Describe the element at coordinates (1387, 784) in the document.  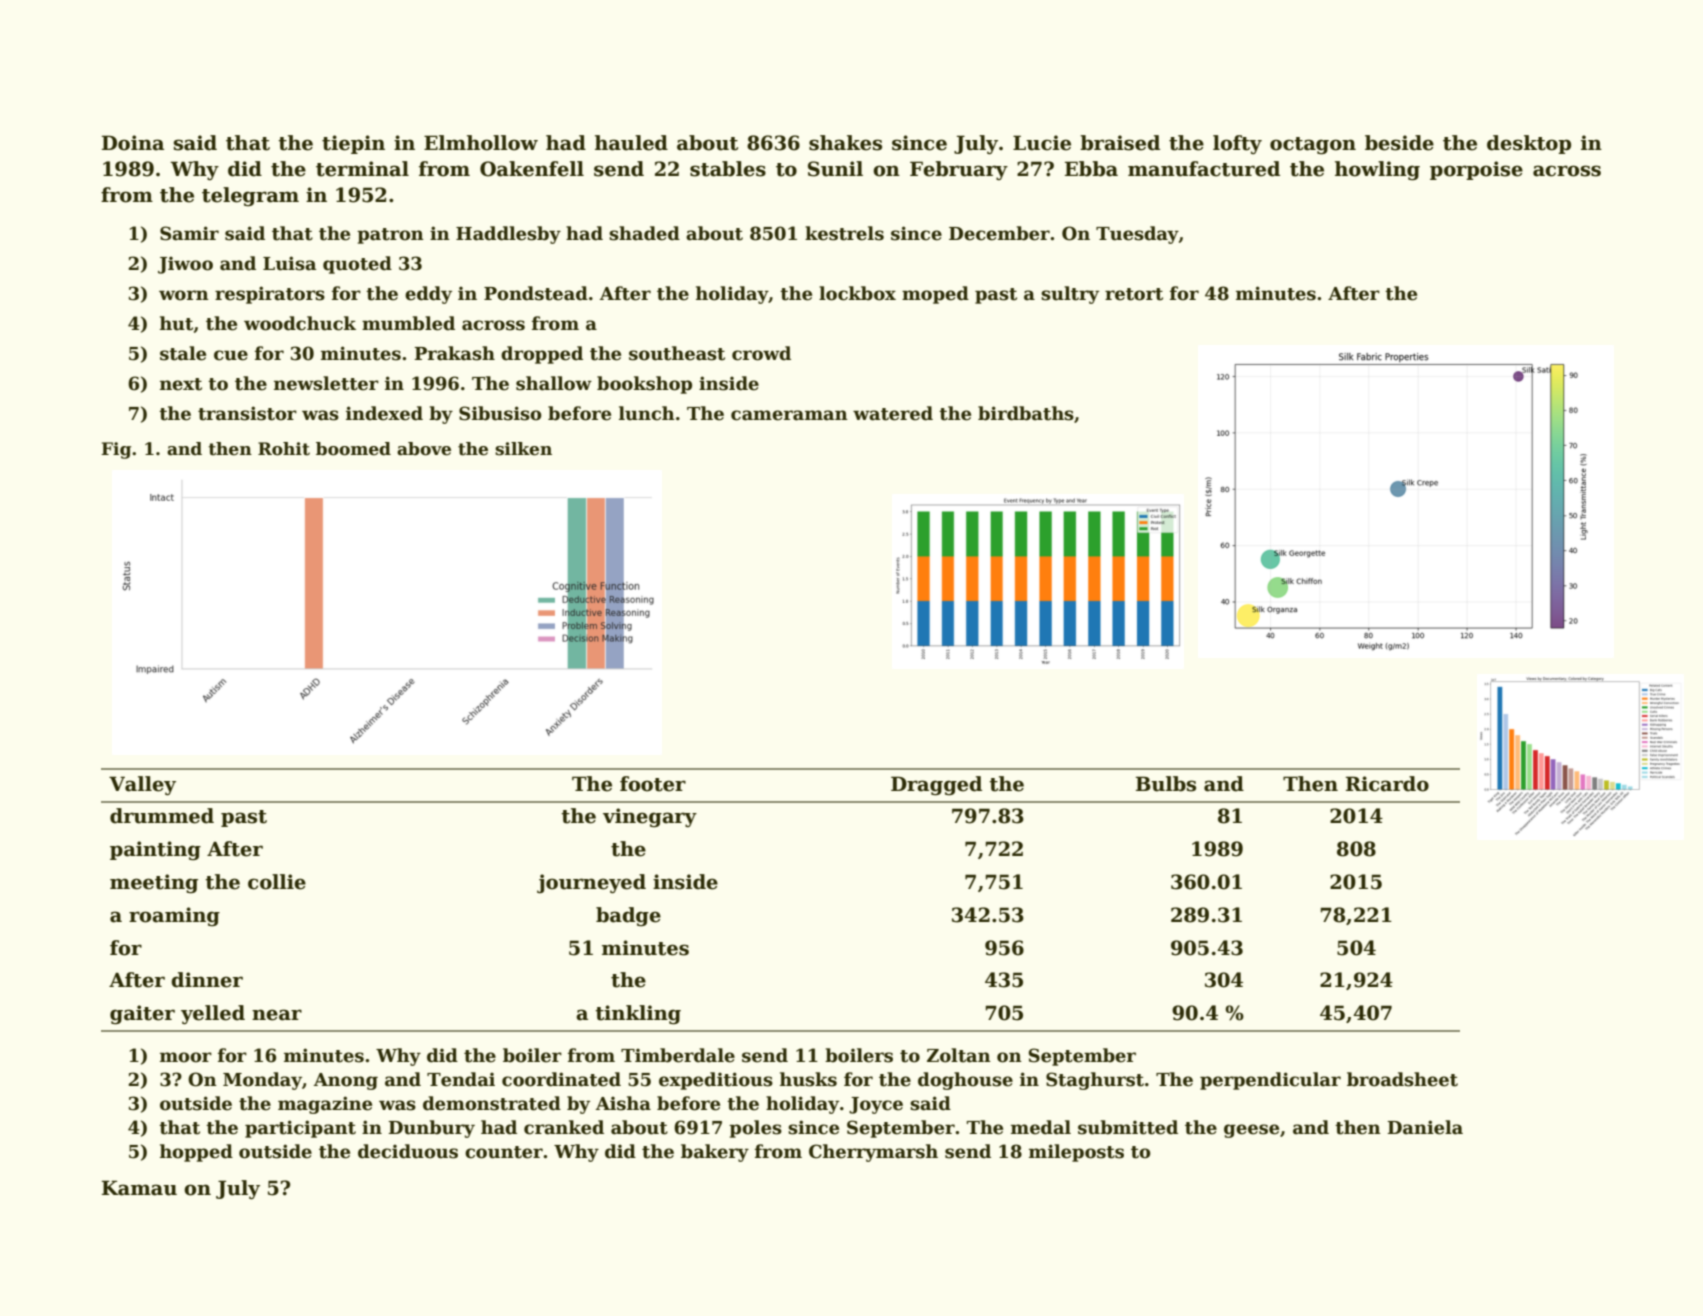
I see `Ricardo` at that location.
